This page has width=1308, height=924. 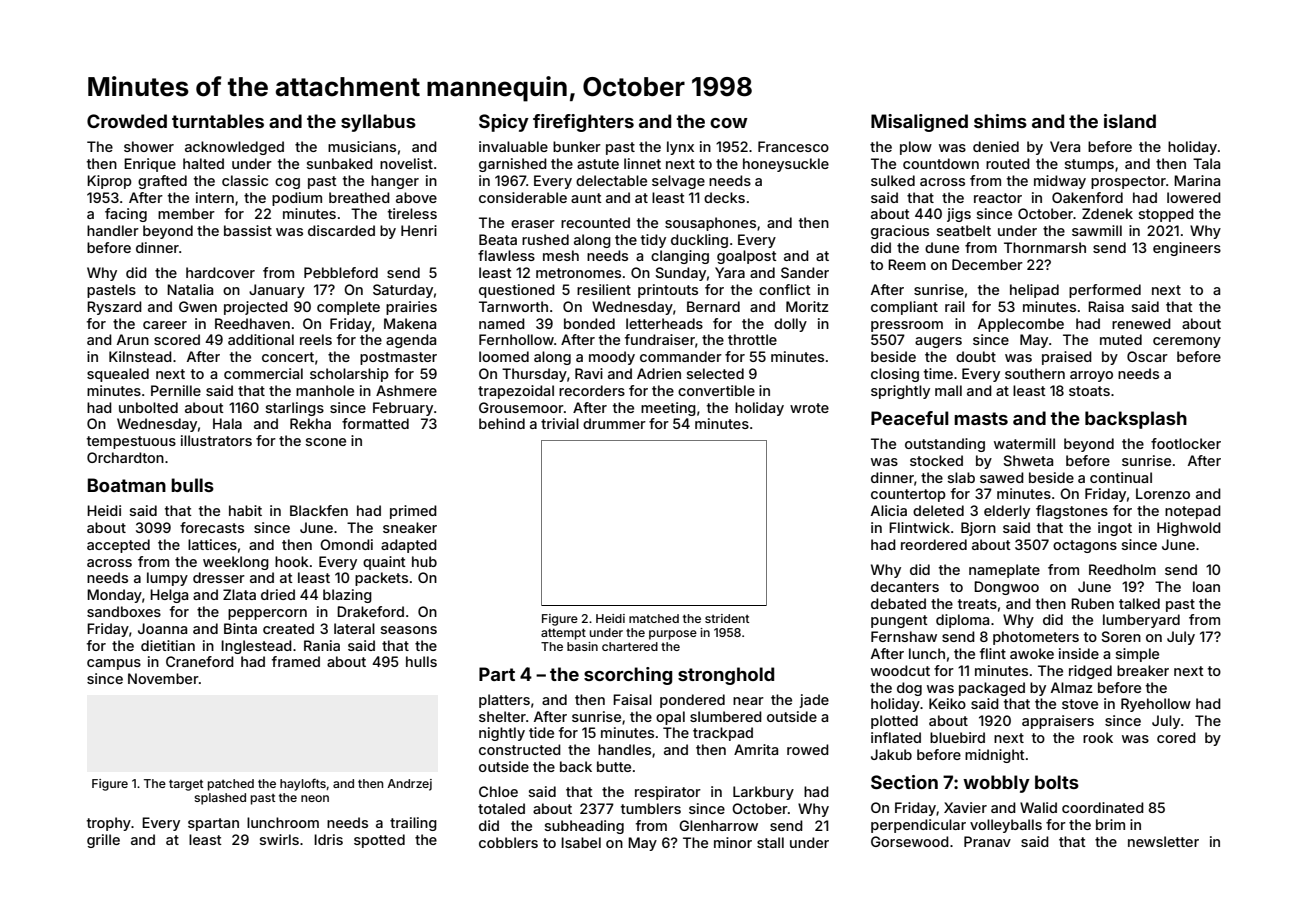 What do you see at coordinates (1103, 807) in the page?
I see `coordinated` at bounding box center [1103, 807].
